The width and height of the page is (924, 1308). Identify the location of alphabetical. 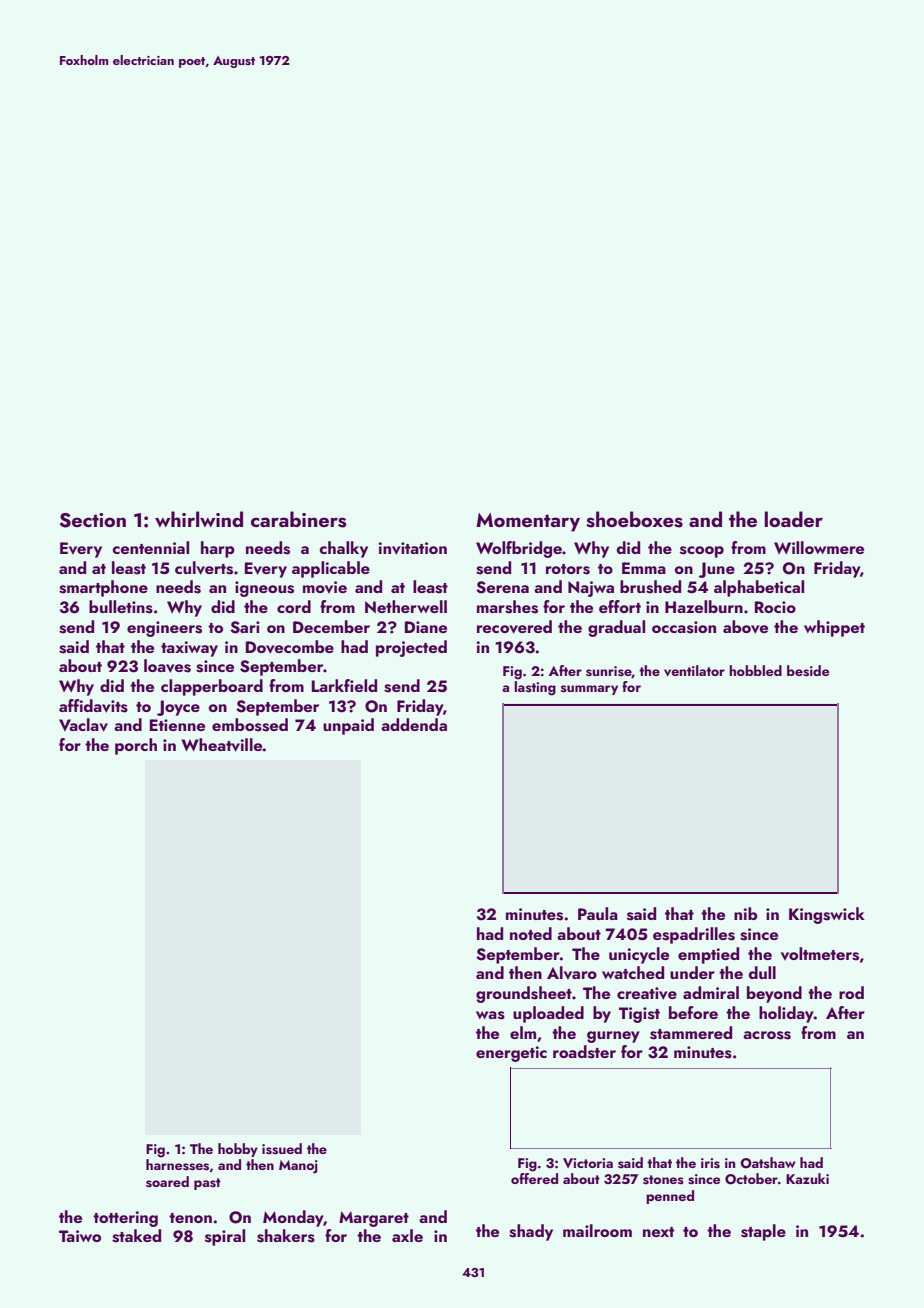
(759, 588).
